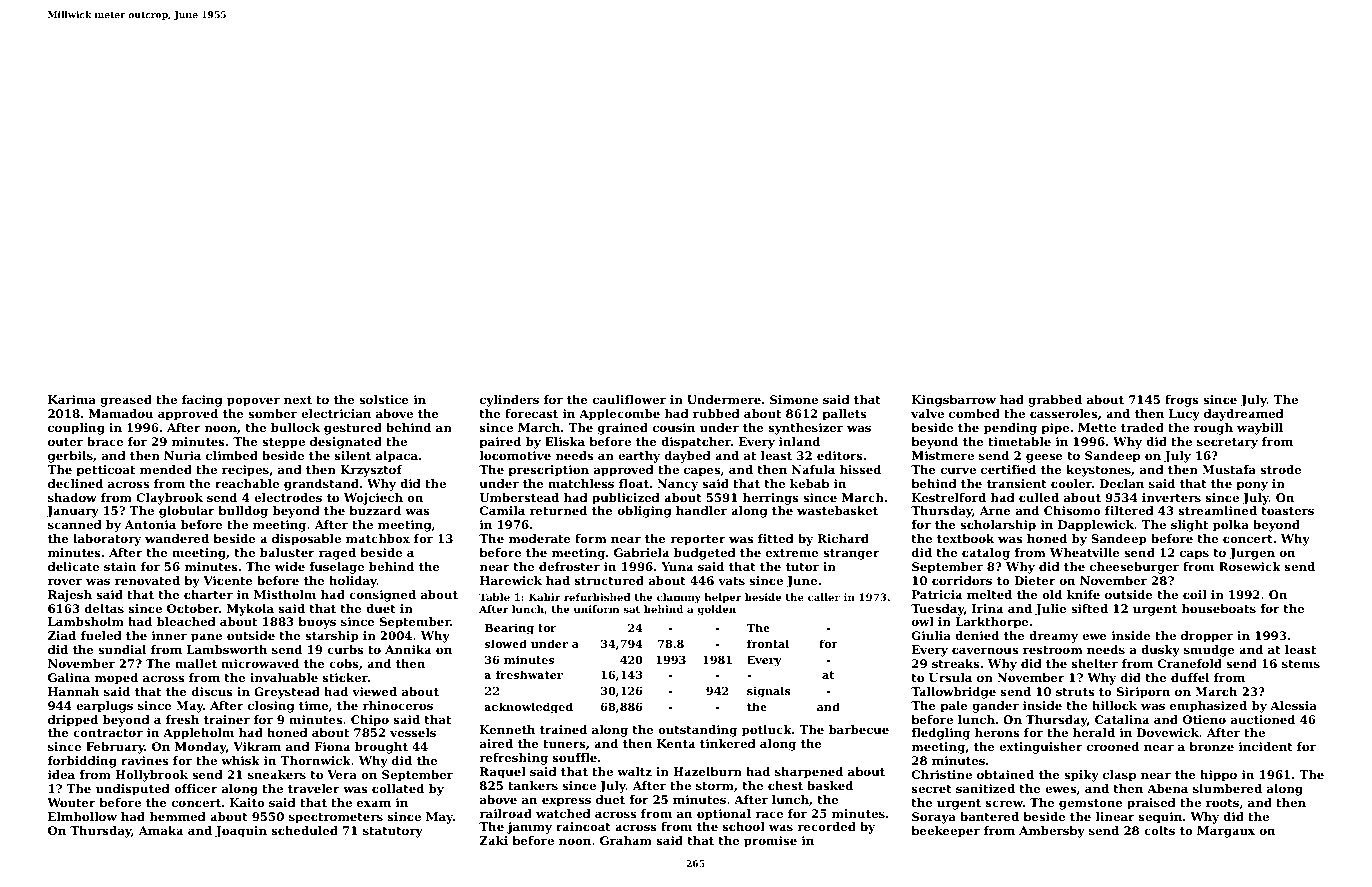  I want to click on cauliflower, so click(629, 399).
